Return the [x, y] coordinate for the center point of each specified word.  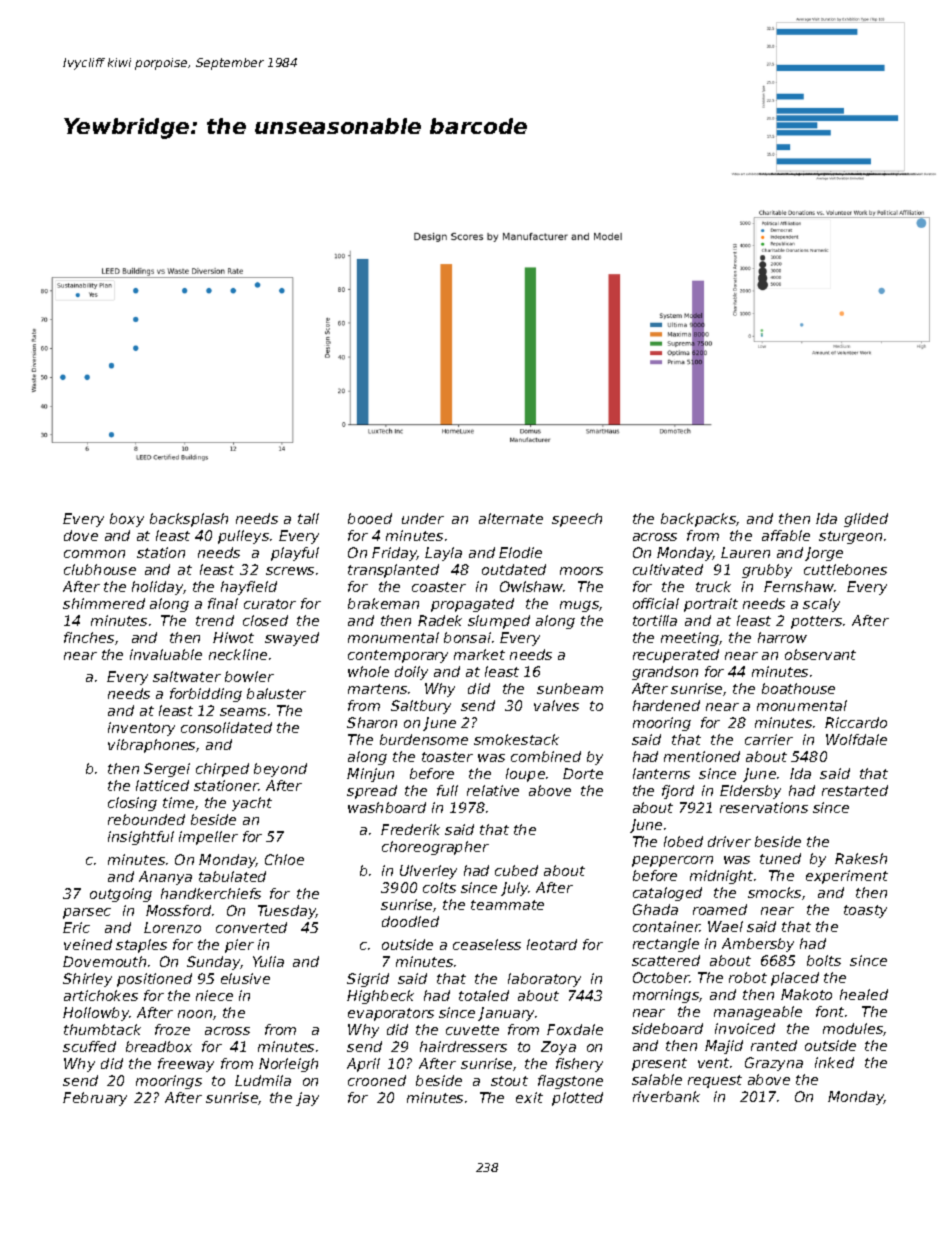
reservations [764, 807]
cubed [516, 870]
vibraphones [151, 746]
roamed [720, 909]
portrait [711, 605]
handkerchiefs [211, 893]
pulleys [243, 537]
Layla [443, 554]
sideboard [667, 1028]
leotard [552, 944]
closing [132, 804]
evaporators [391, 1014]
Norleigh [288, 1065]
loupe [525, 775]
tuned [780, 858]
